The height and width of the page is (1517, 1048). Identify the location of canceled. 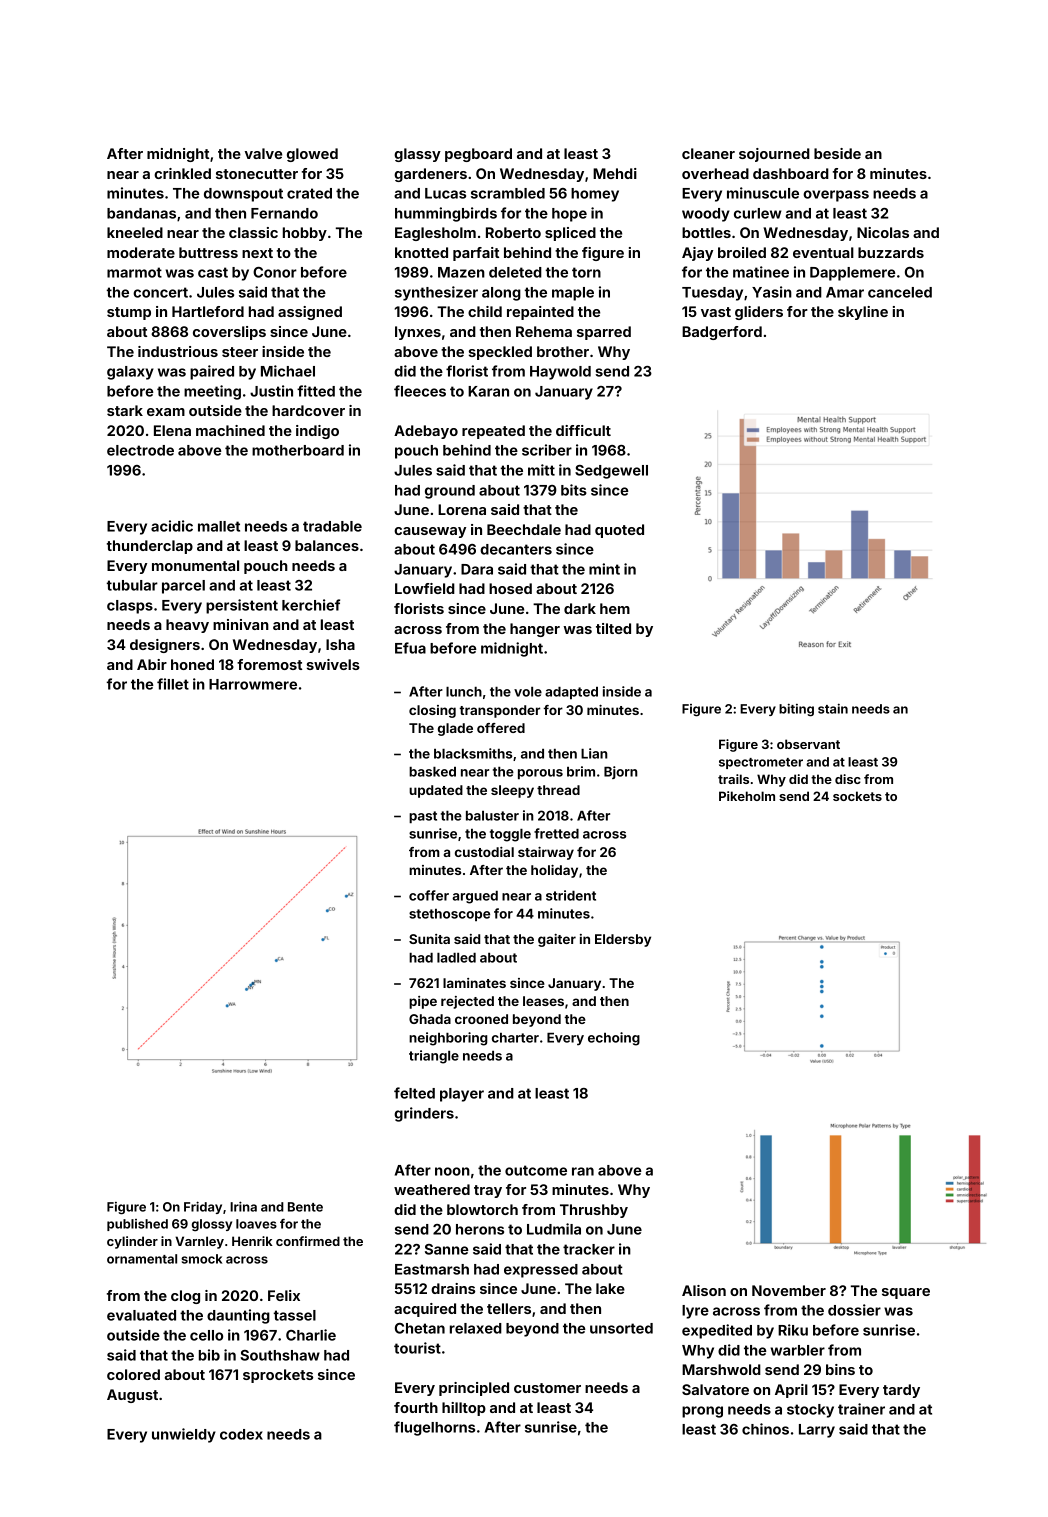
(900, 292).
